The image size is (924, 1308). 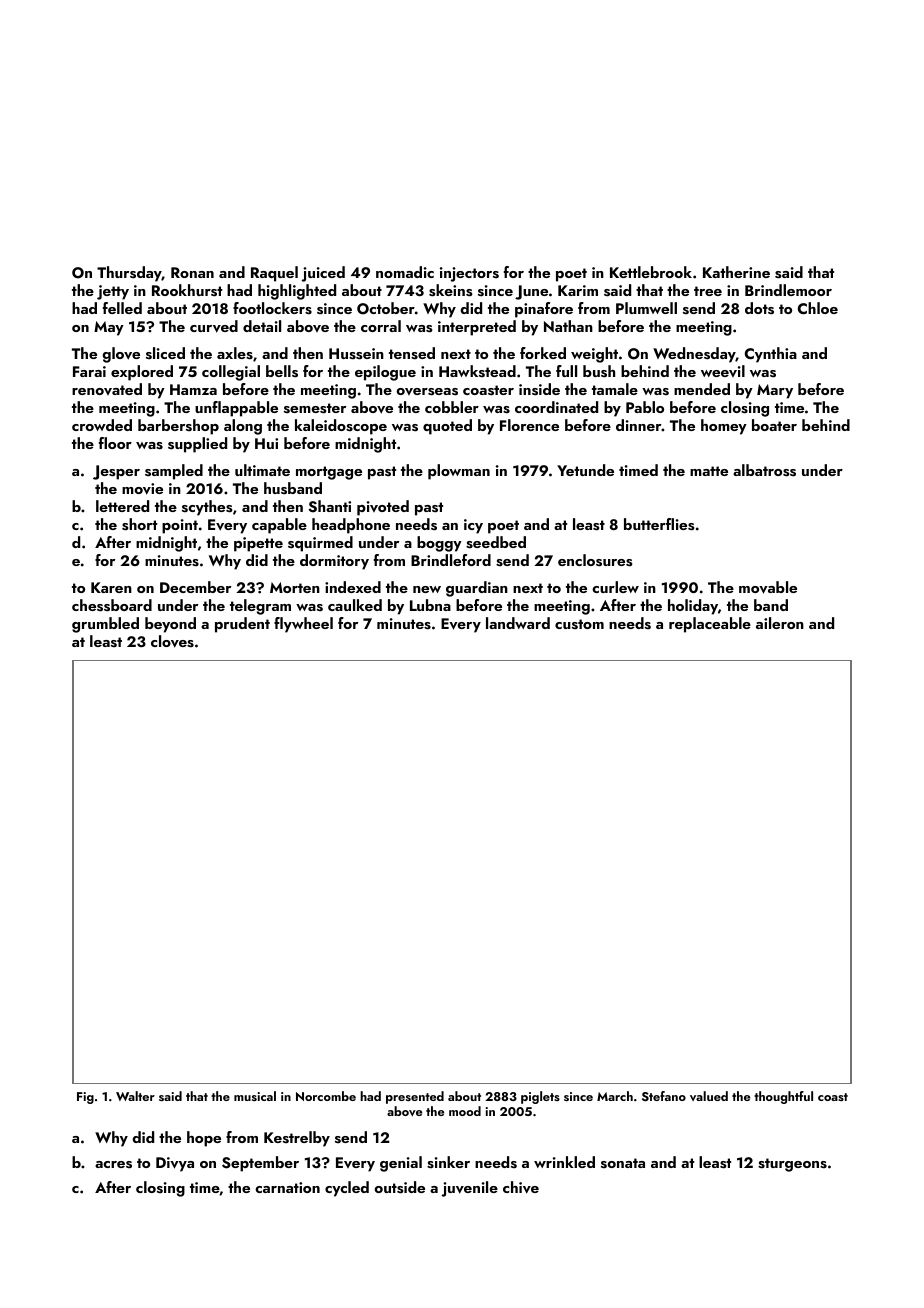 I want to click on homey, so click(x=724, y=427).
